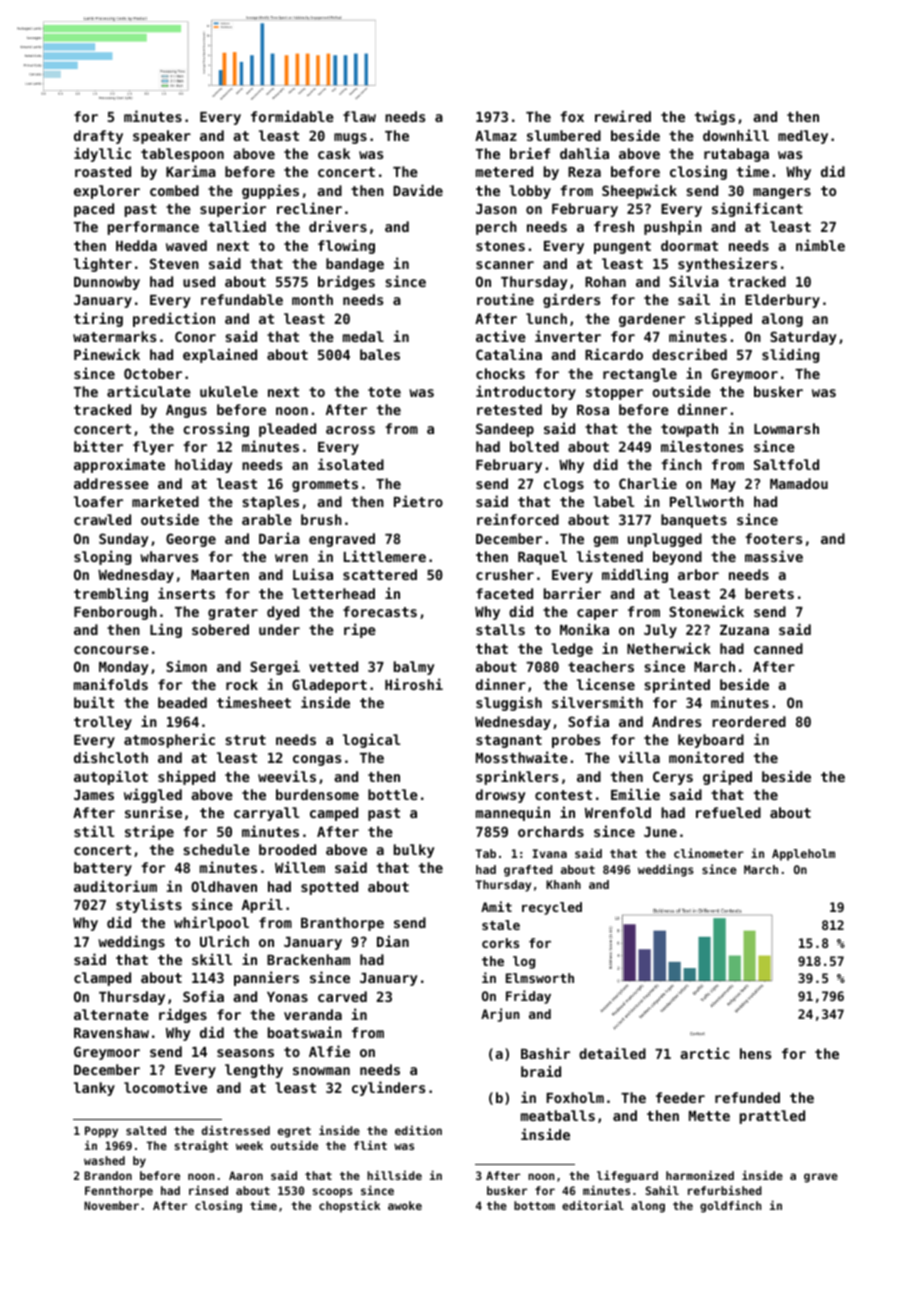 The width and height of the screenshot is (924, 1308). What do you see at coordinates (773, 538) in the screenshot?
I see `footers` at bounding box center [773, 538].
